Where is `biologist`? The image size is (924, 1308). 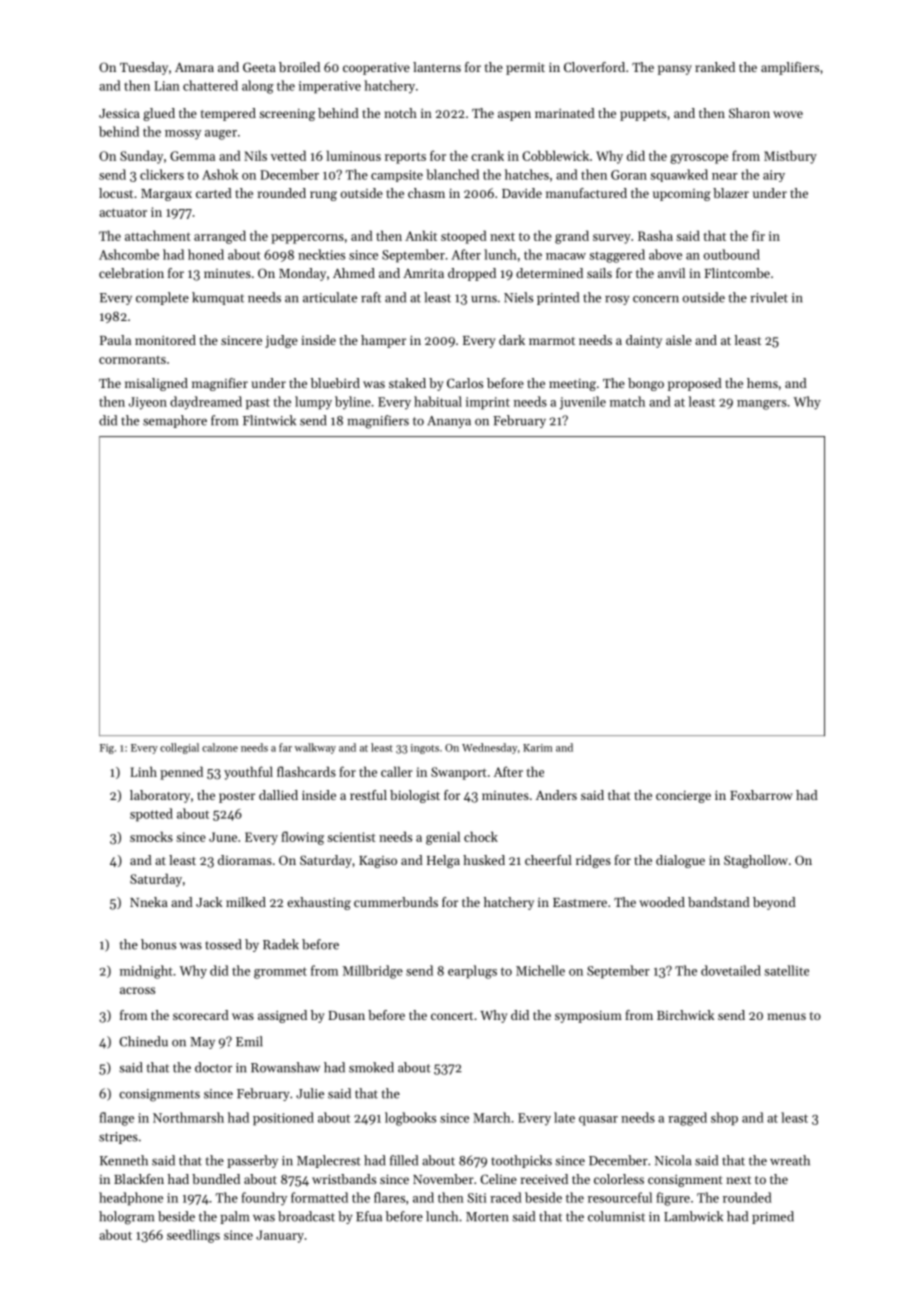
biologist is located at coordinates (415, 796).
